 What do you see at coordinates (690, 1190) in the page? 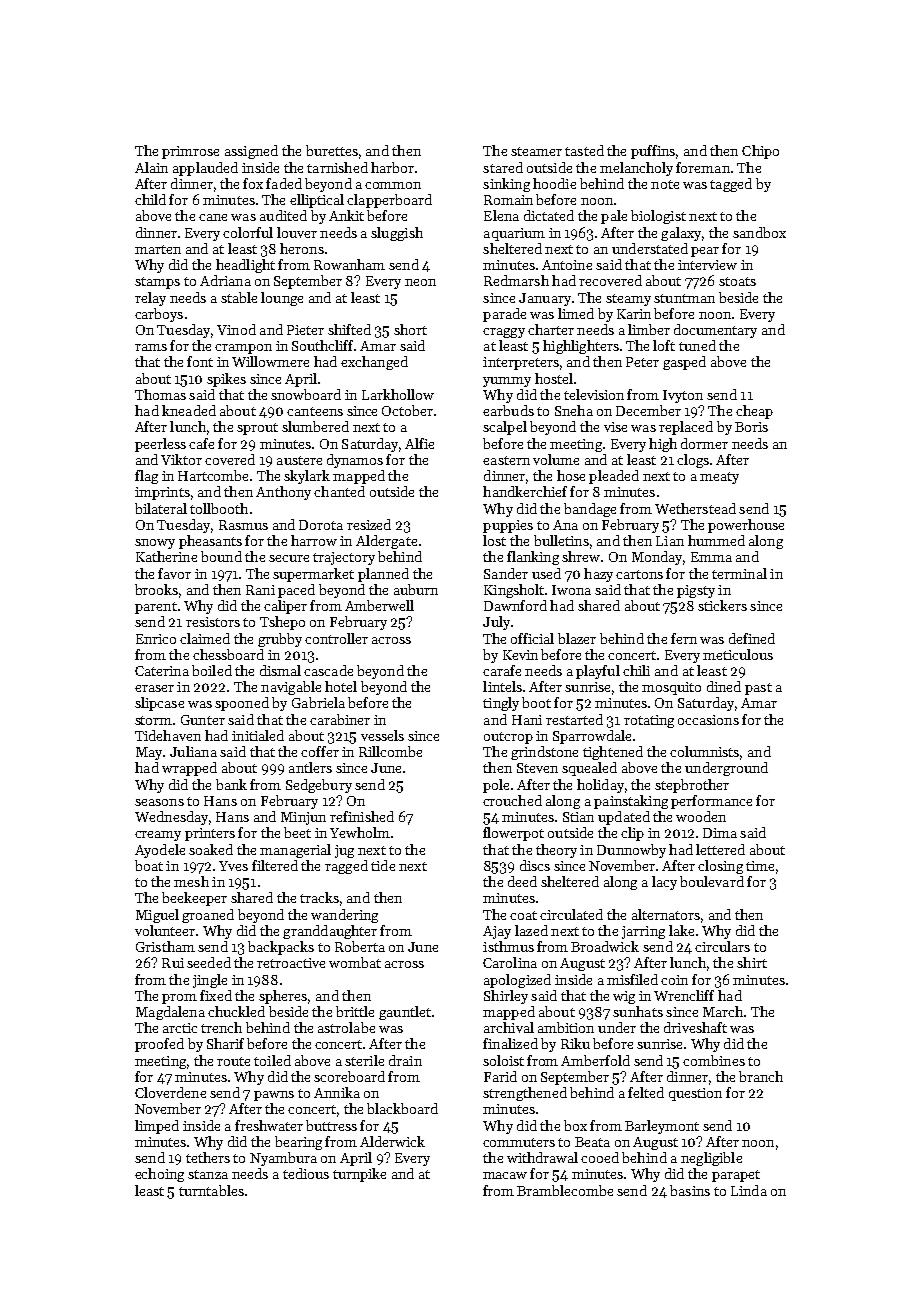
I see `basins` at bounding box center [690, 1190].
